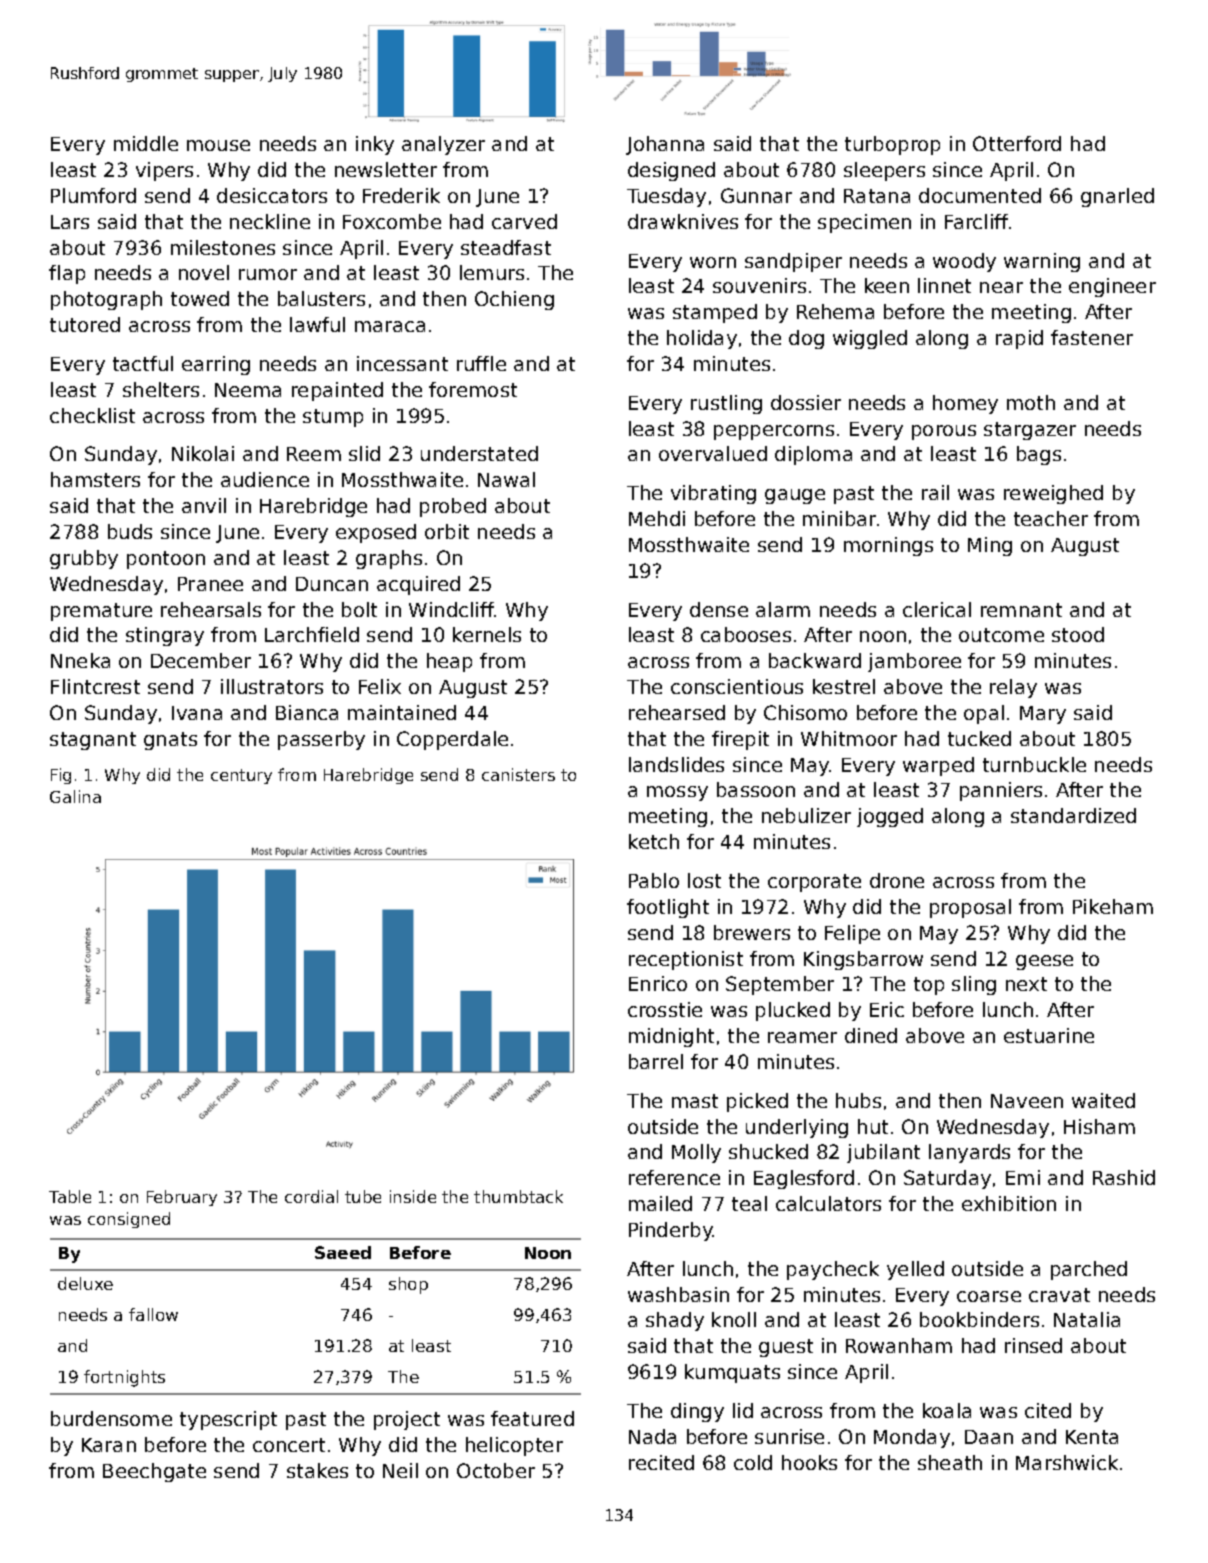 The image size is (1208, 1563). Describe the element at coordinates (899, 1345) in the page. I see `Rowanham` at that location.
